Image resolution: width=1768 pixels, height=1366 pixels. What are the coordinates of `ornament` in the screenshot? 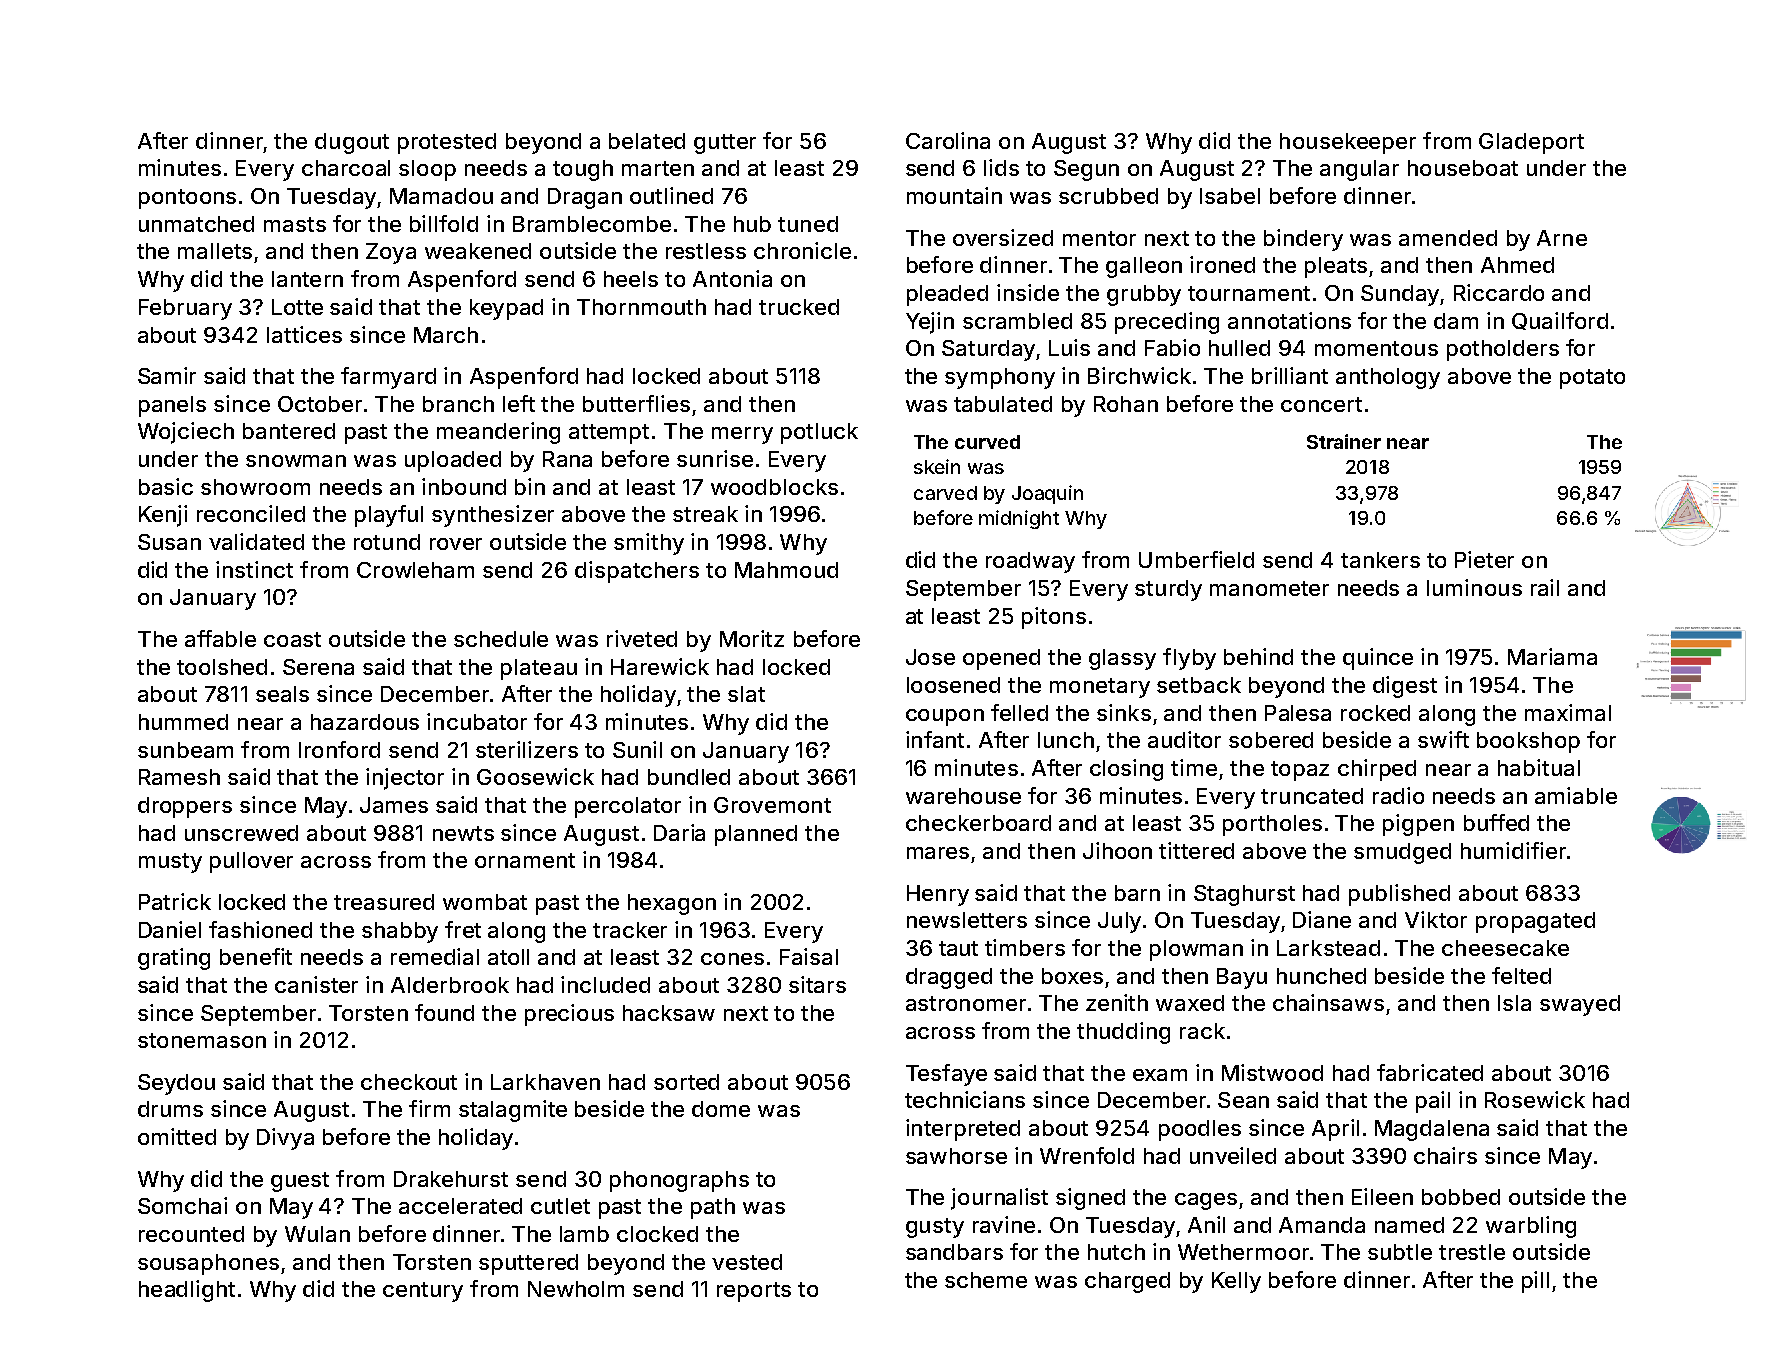 It's located at (525, 860).
